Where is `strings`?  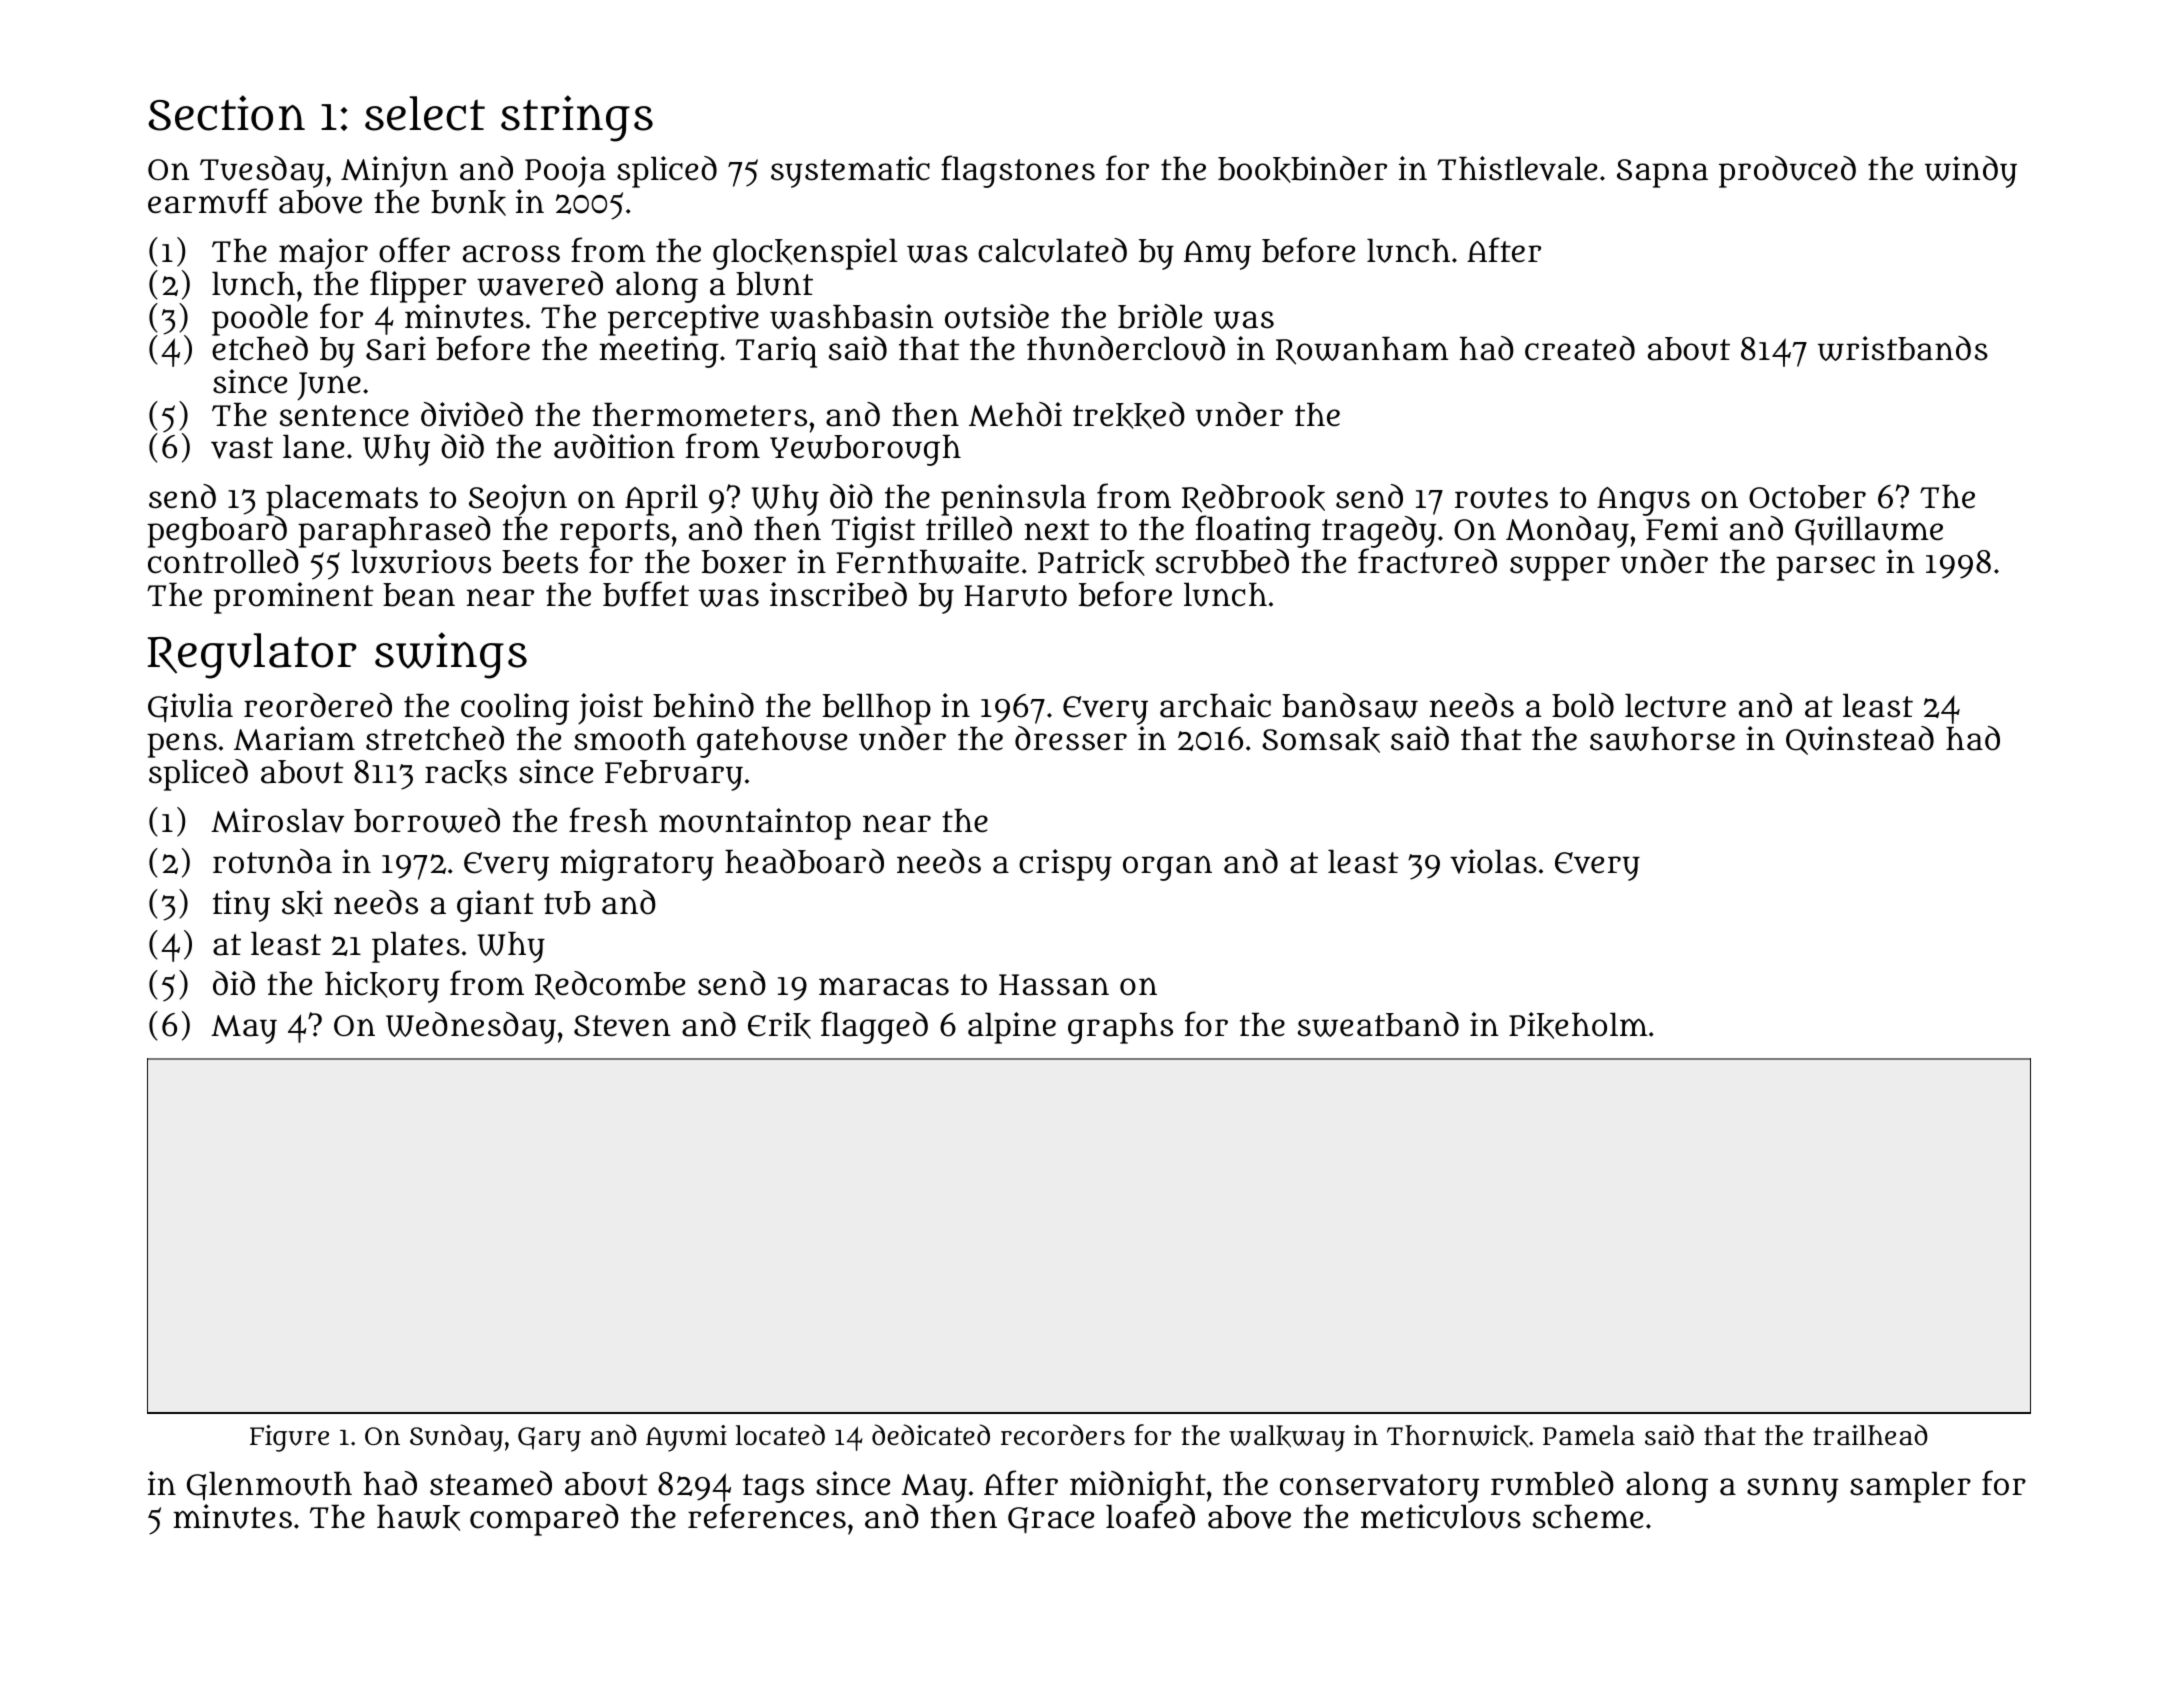 strings is located at coordinates (577, 118).
